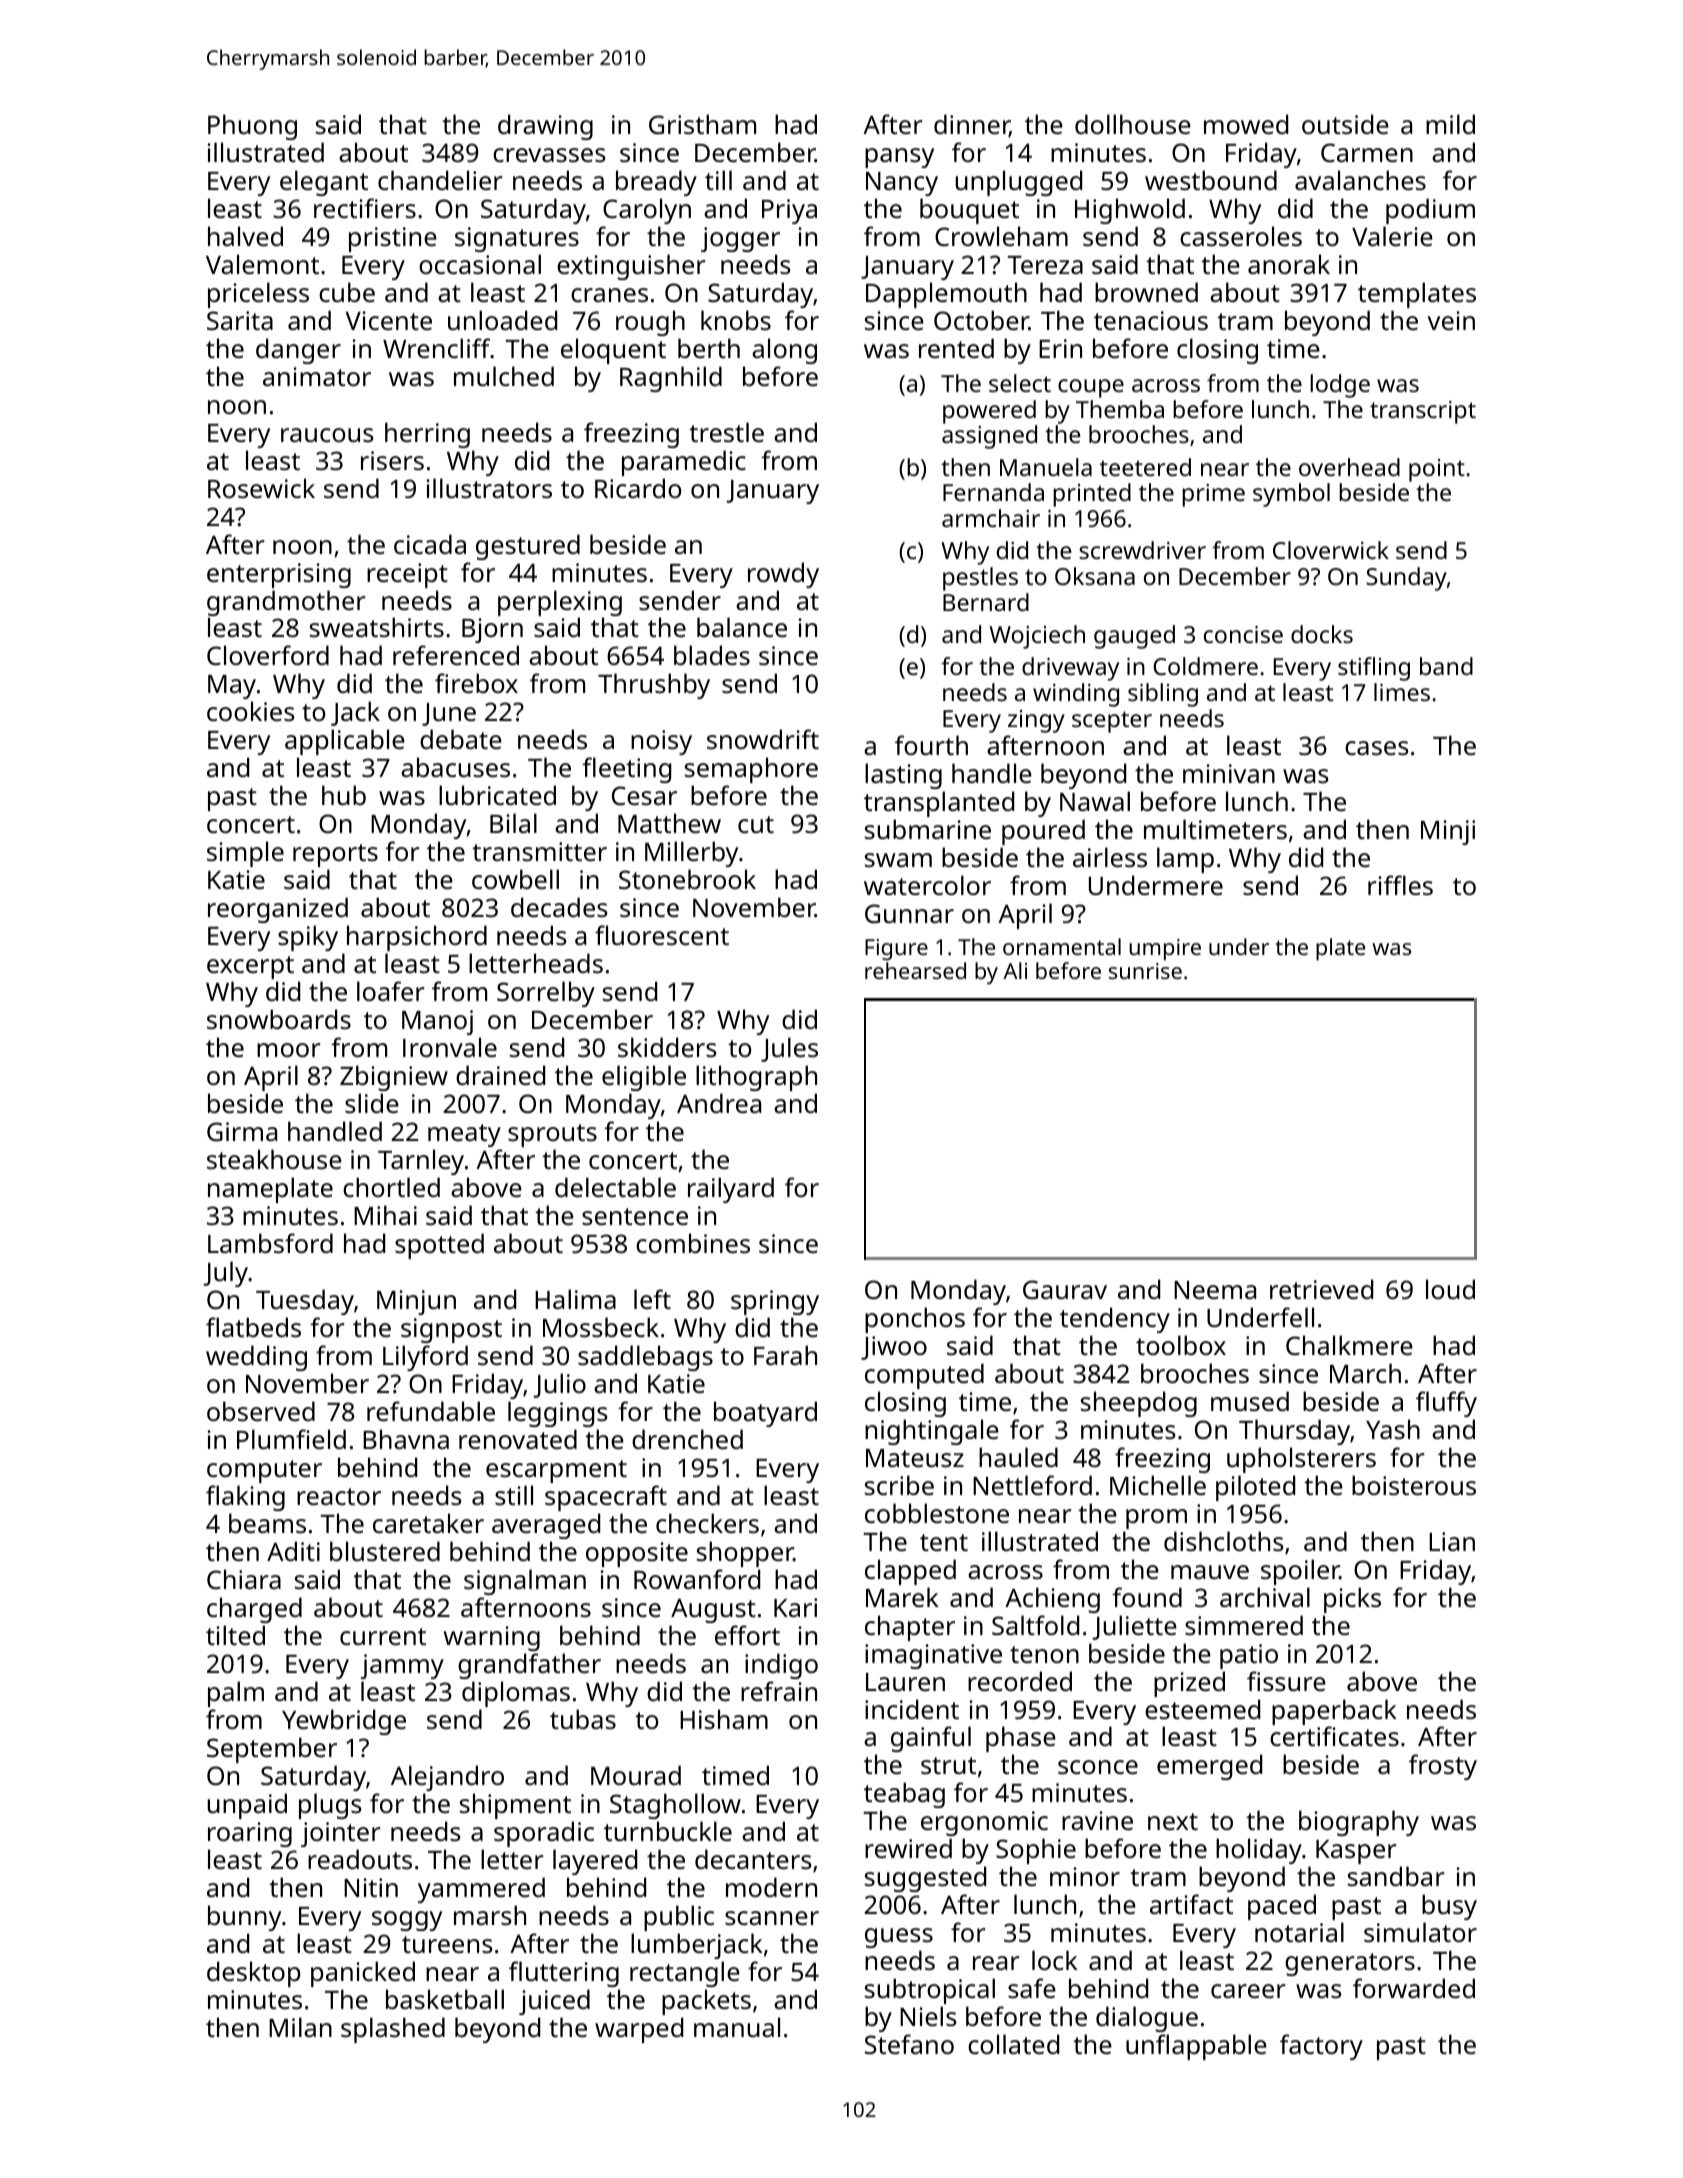 This screenshot has height=2178, width=1683. I want to click on emerged, so click(1209, 1767).
